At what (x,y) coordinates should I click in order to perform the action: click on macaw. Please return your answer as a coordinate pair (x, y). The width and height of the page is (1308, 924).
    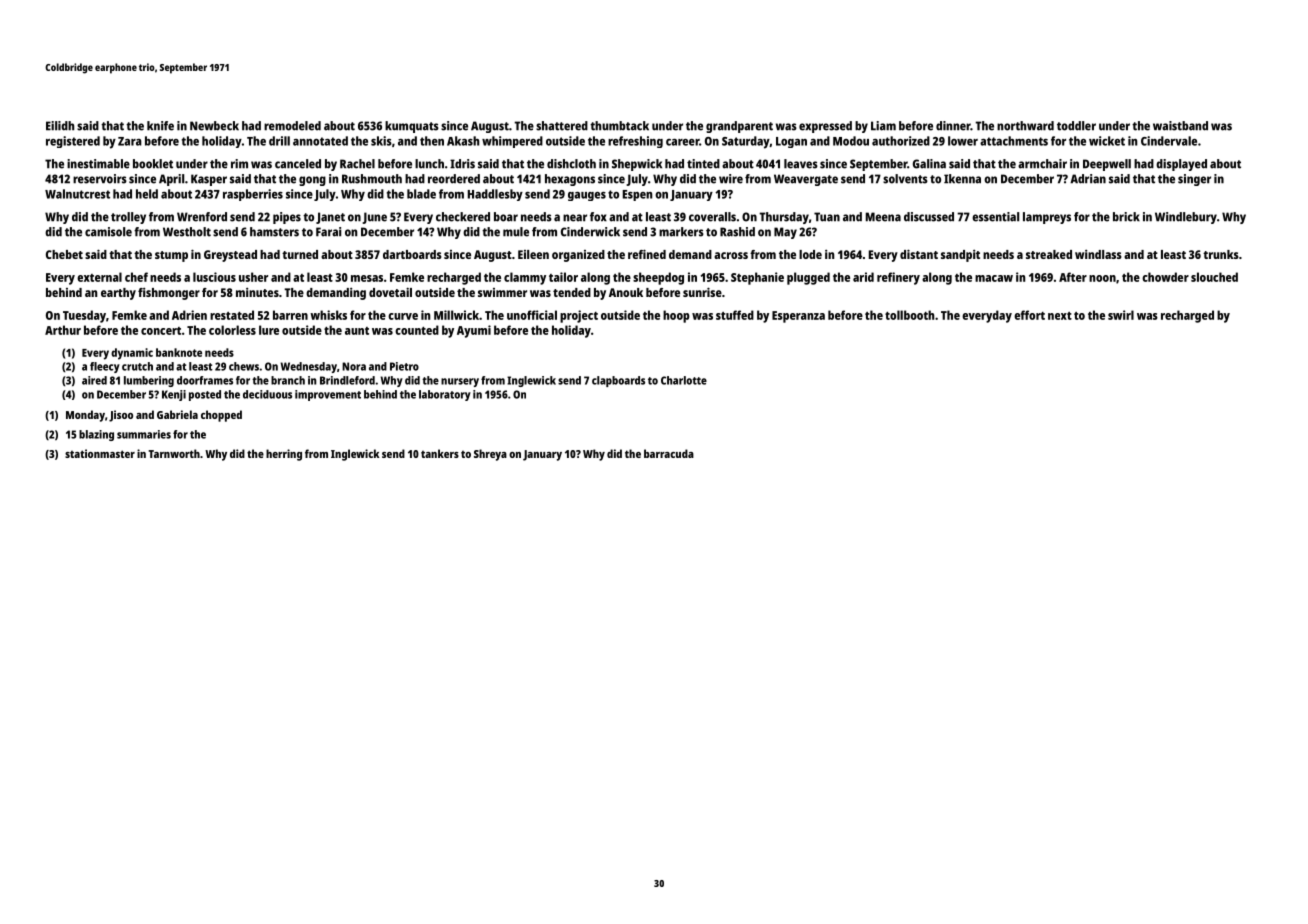
    Looking at the image, I should click on (994, 278).
